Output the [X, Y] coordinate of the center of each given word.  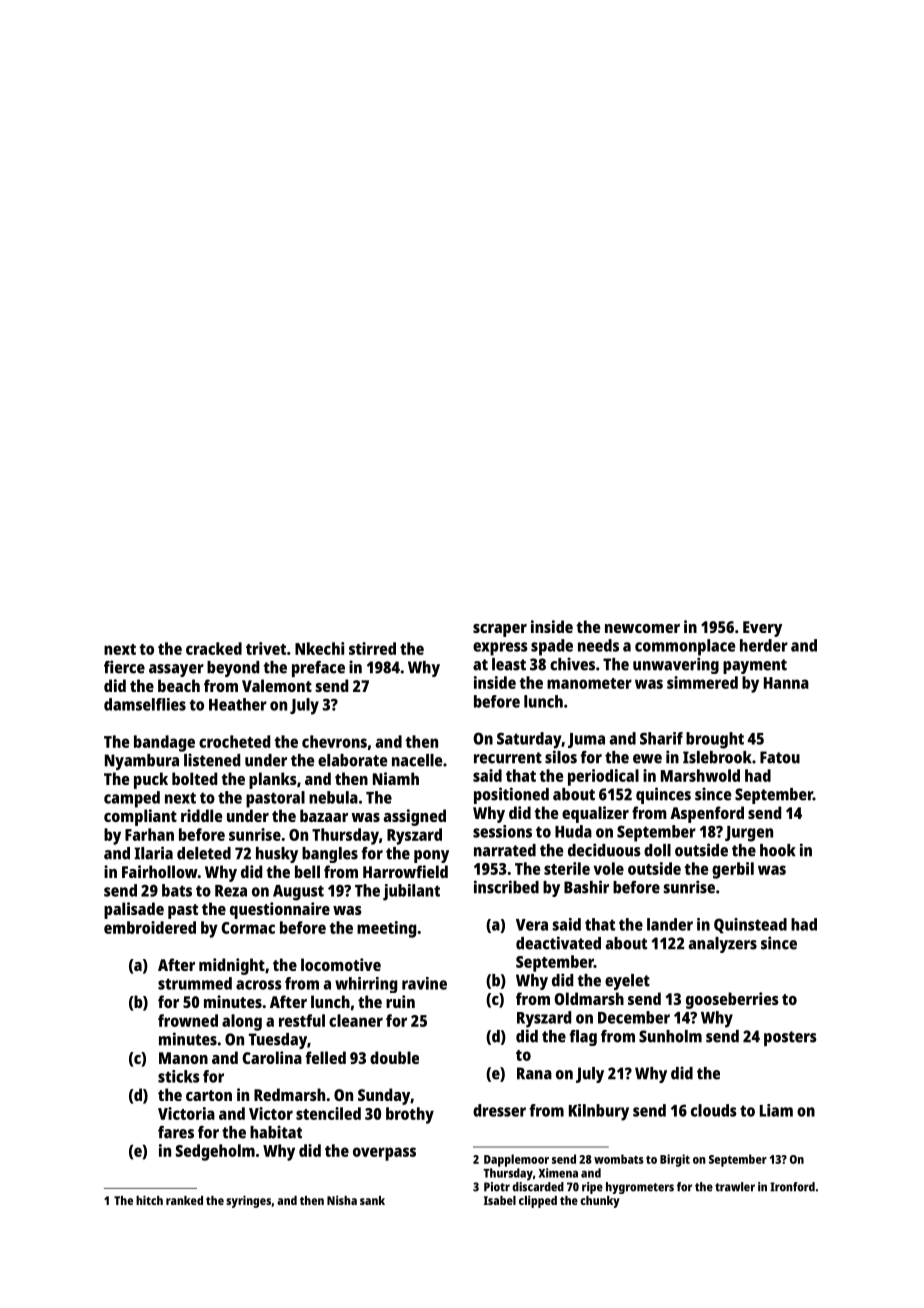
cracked [214, 648]
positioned [511, 795]
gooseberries [732, 1000]
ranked [184, 1200]
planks [273, 780]
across [259, 985]
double [394, 1057]
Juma [586, 740]
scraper [500, 630]
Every [762, 629]
